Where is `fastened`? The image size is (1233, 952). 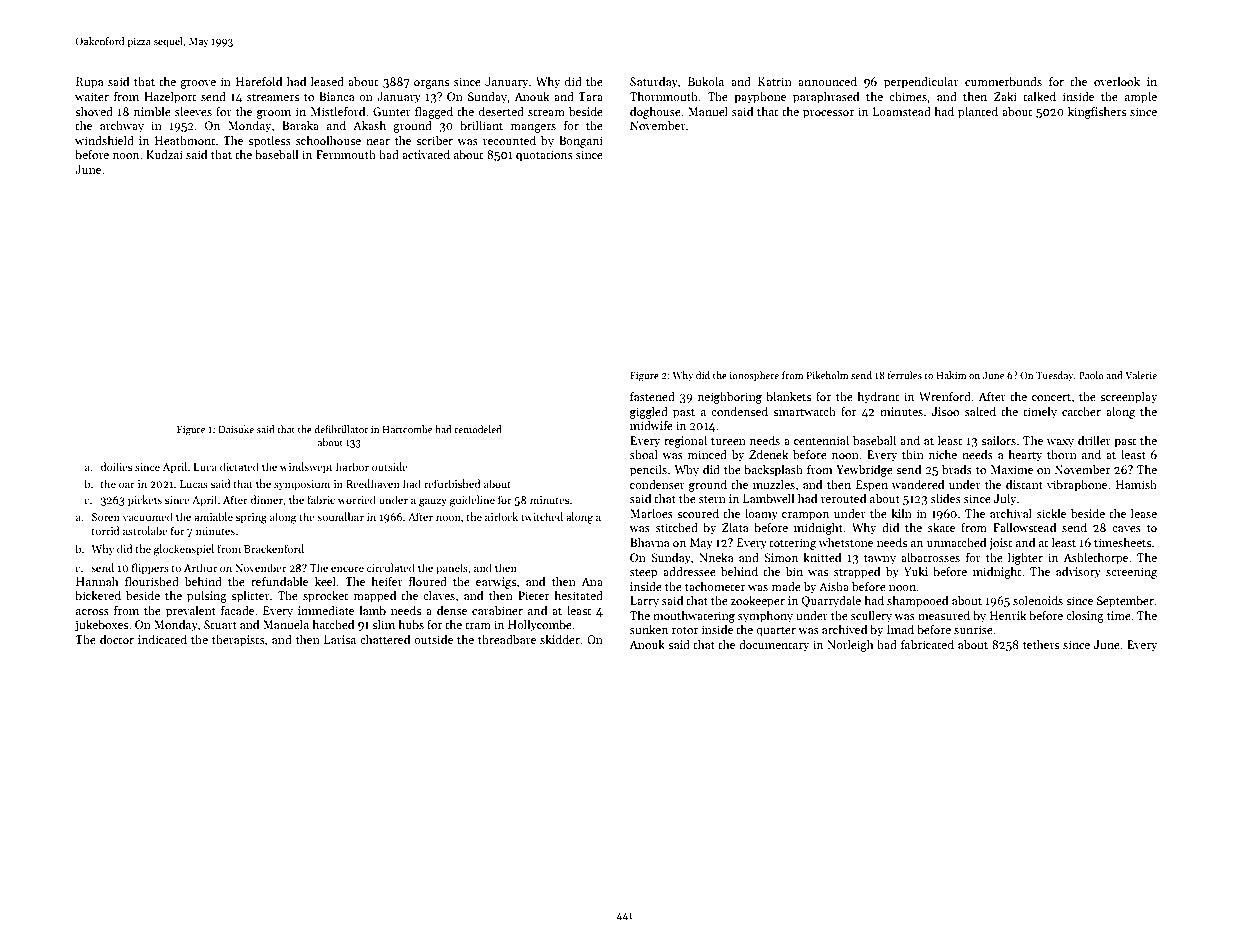 fastened is located at coordinates (652, 396).
